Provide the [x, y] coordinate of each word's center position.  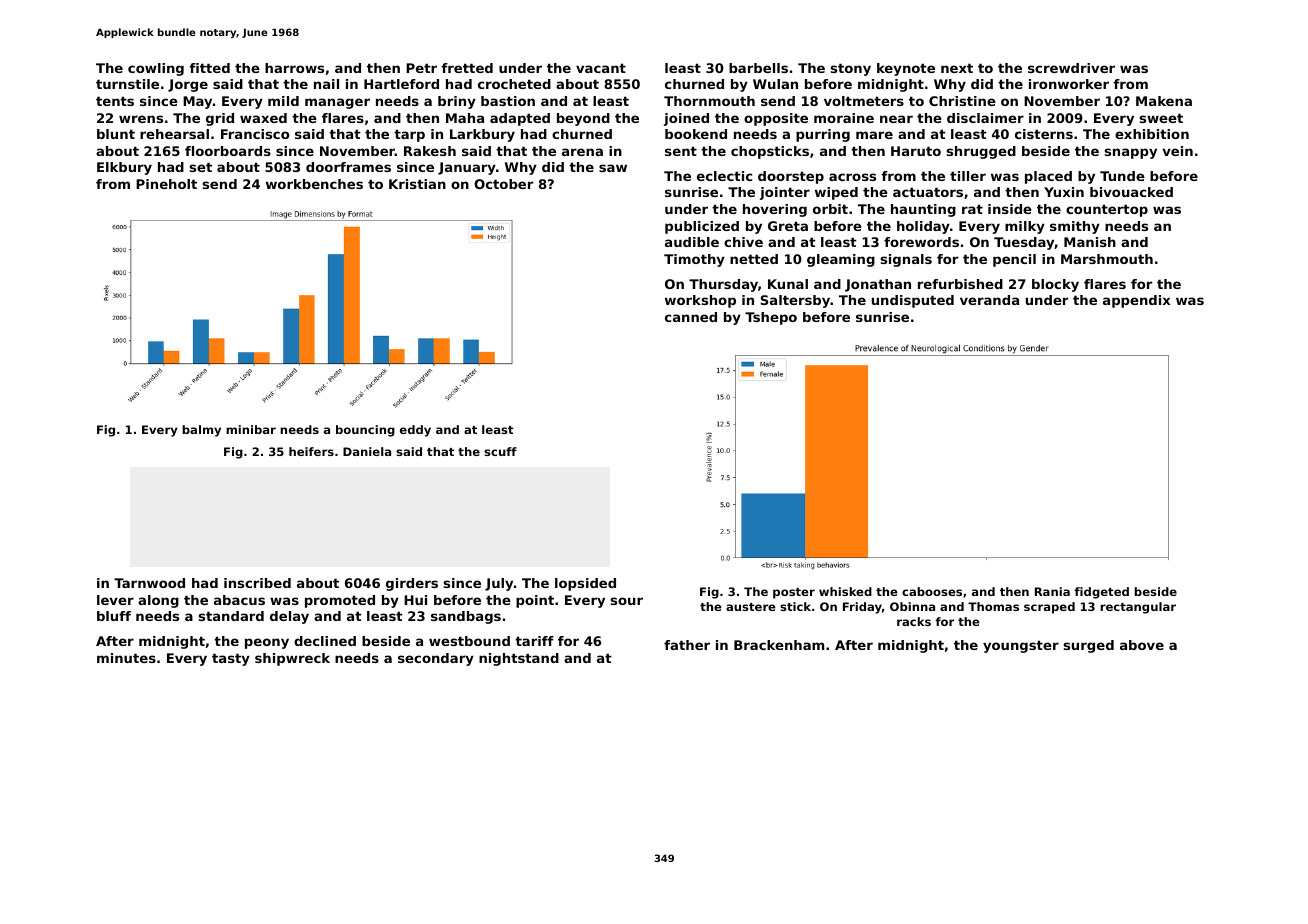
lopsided [585, 584]
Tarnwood [149, 583]
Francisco [255, 134]
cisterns [1044, 134]
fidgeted [1101, 593]
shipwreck [292, 659]
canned [691, 317]
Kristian [417, 184]
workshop [700, 301]
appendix [1136, 301]
